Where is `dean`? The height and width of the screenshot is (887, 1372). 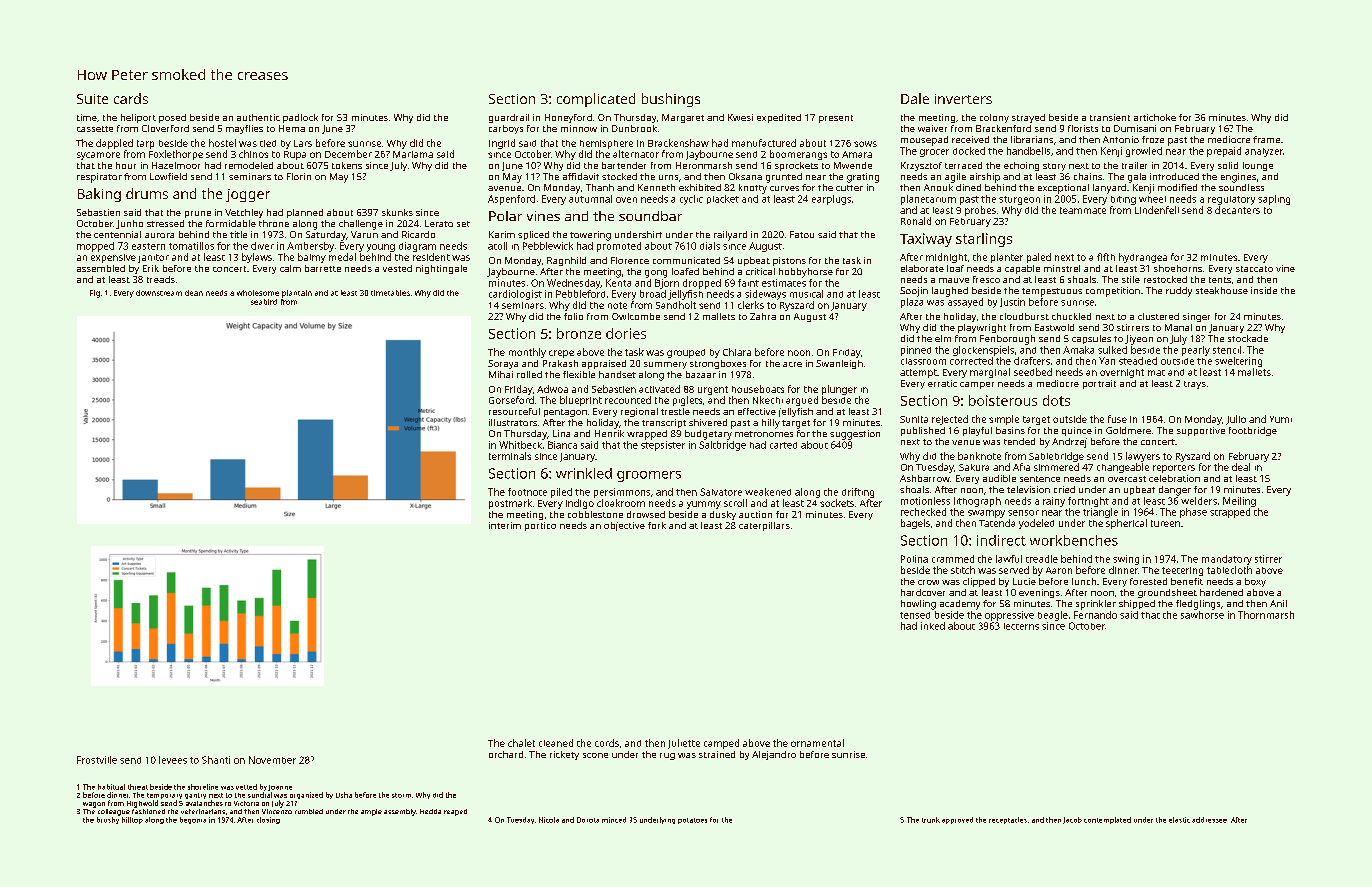 dean is located at coordinates (194, 293).
